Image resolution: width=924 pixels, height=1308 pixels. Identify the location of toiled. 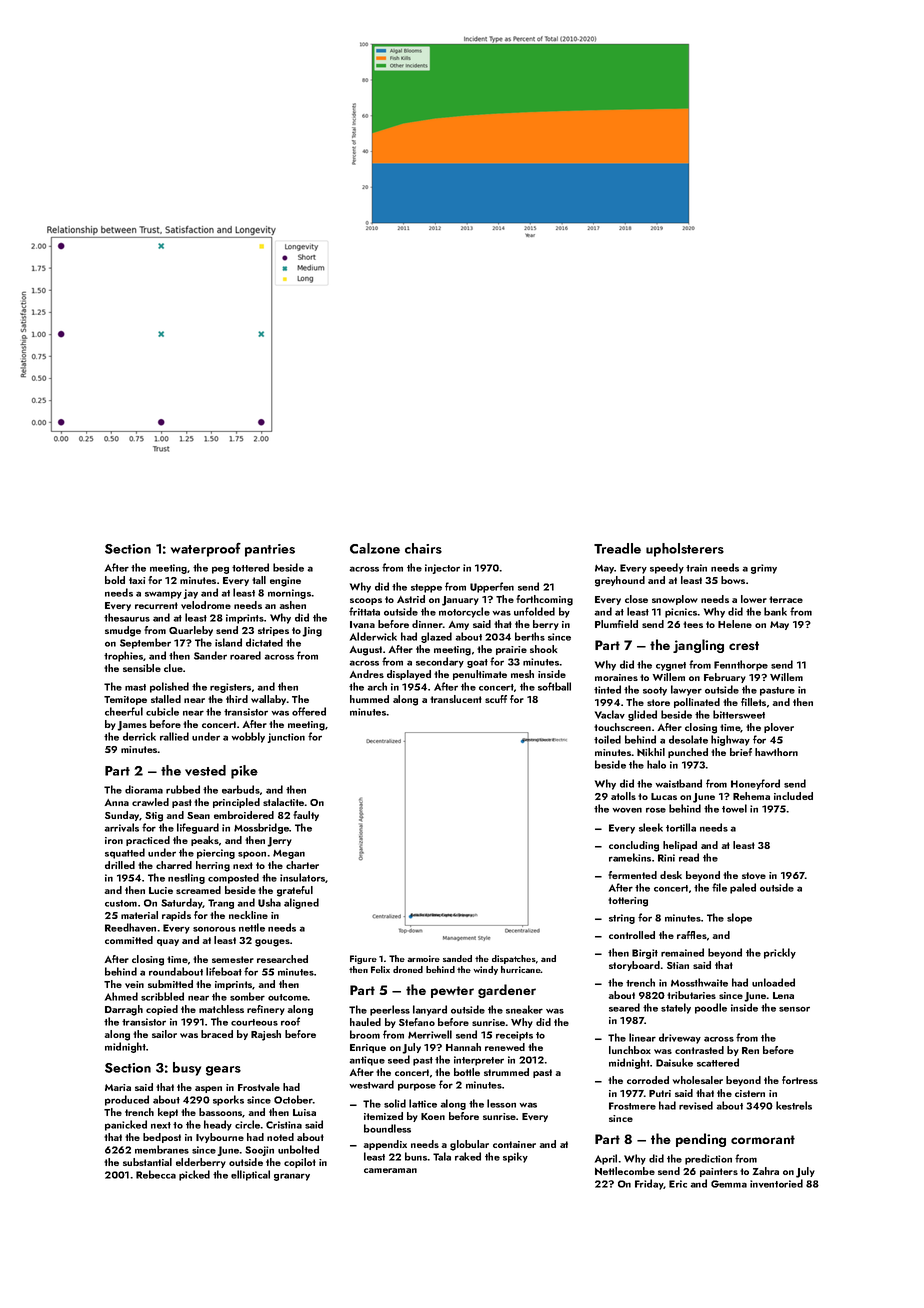
(607, 739).
